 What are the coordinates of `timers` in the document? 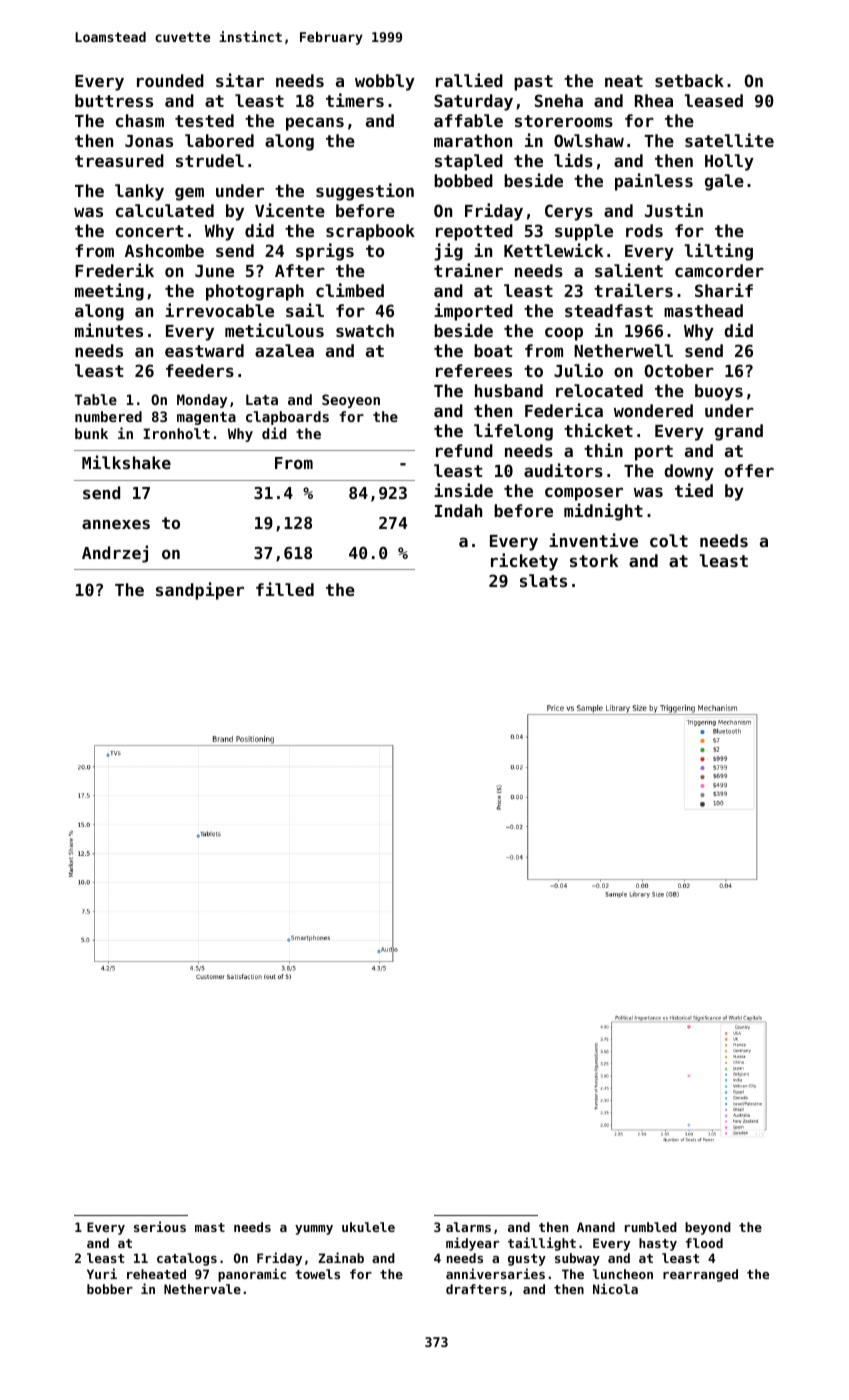 It's located at (355, 100).
